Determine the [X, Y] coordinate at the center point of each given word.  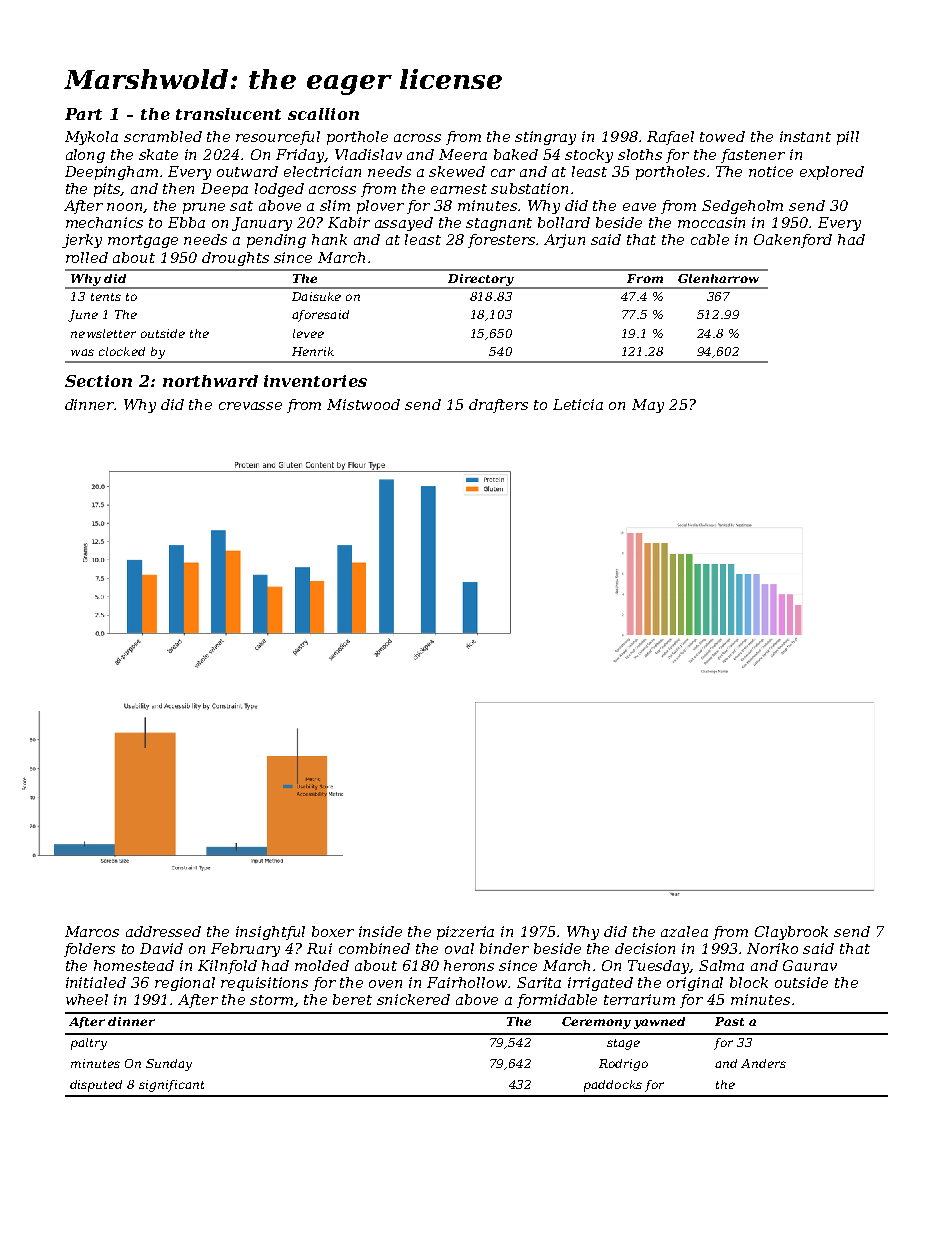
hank [329, 239]
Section [98, 381]
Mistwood [363, 404]
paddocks [613, 1086]
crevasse [250, 406]
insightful [270, 933]
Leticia [578, 404]
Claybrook [791, 933]
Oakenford [793, 241]
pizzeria [465, 933]
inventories [315, 381]
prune [204, 208]
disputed [96, 1086]
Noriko [772, 948]
